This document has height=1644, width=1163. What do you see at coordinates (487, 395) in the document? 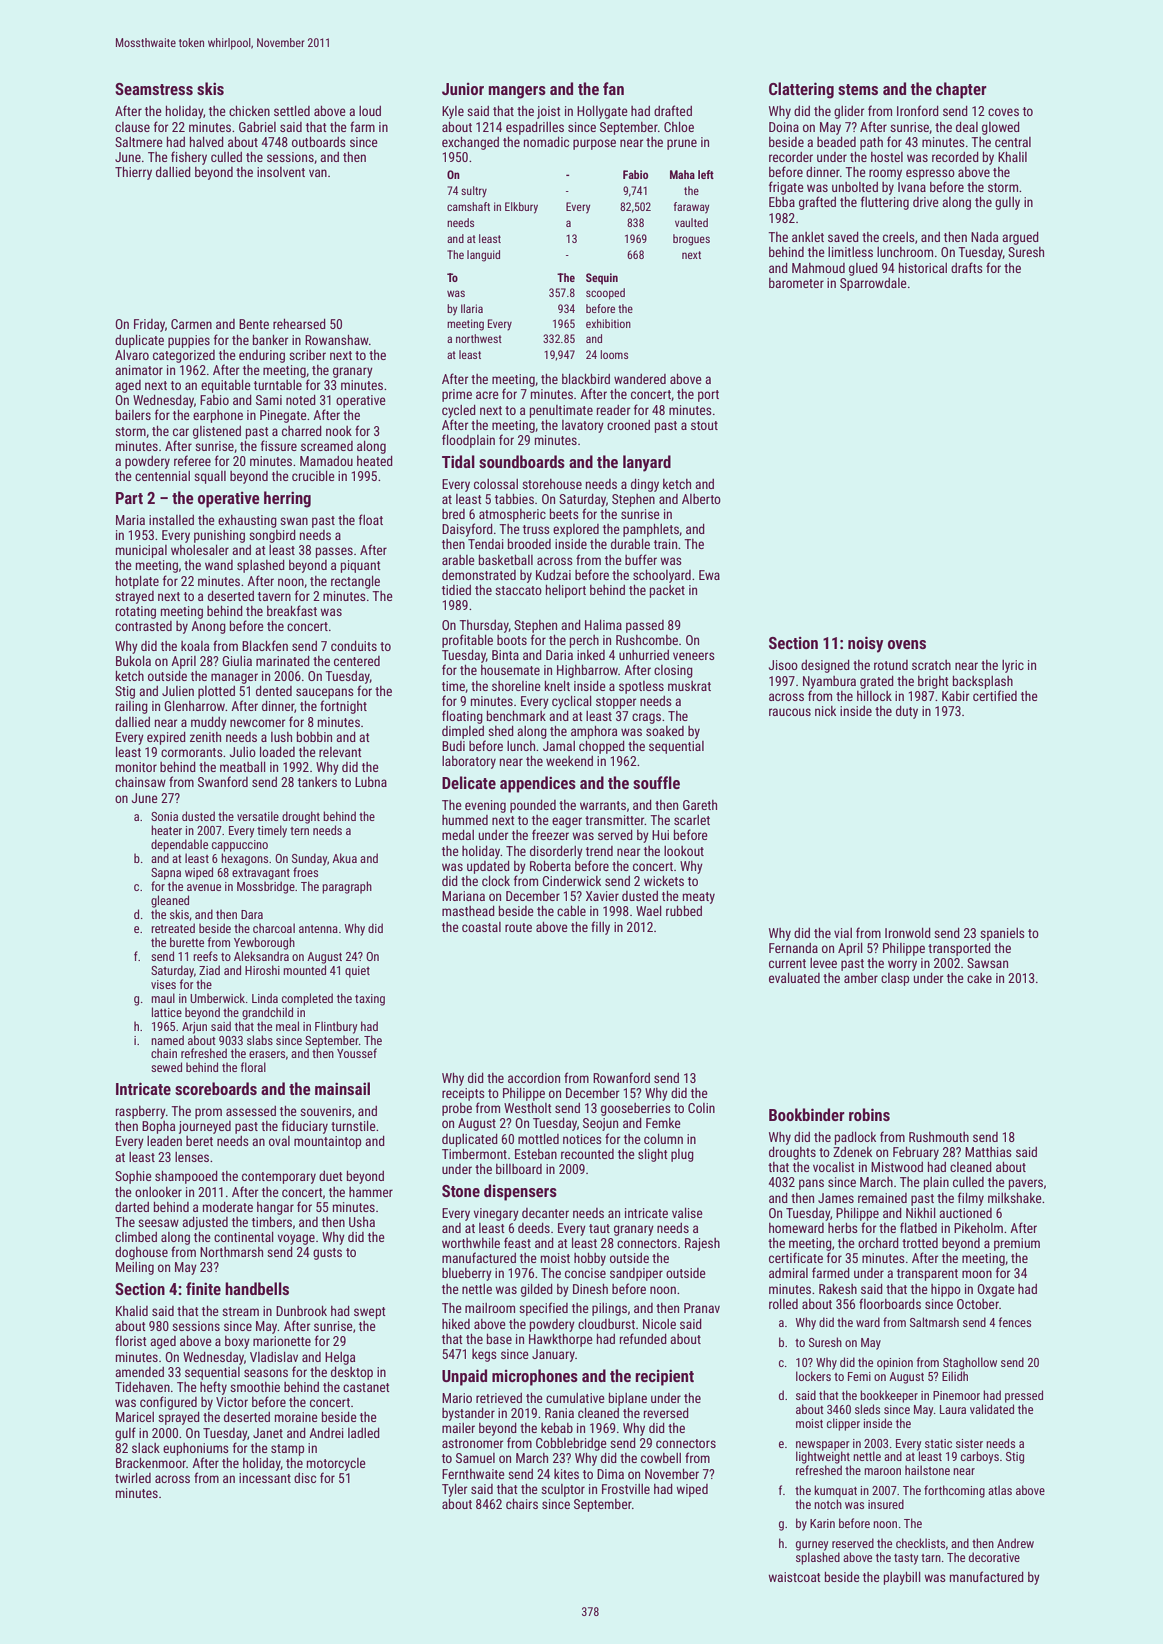
I see `acre` at bounding box center [487, 395].
